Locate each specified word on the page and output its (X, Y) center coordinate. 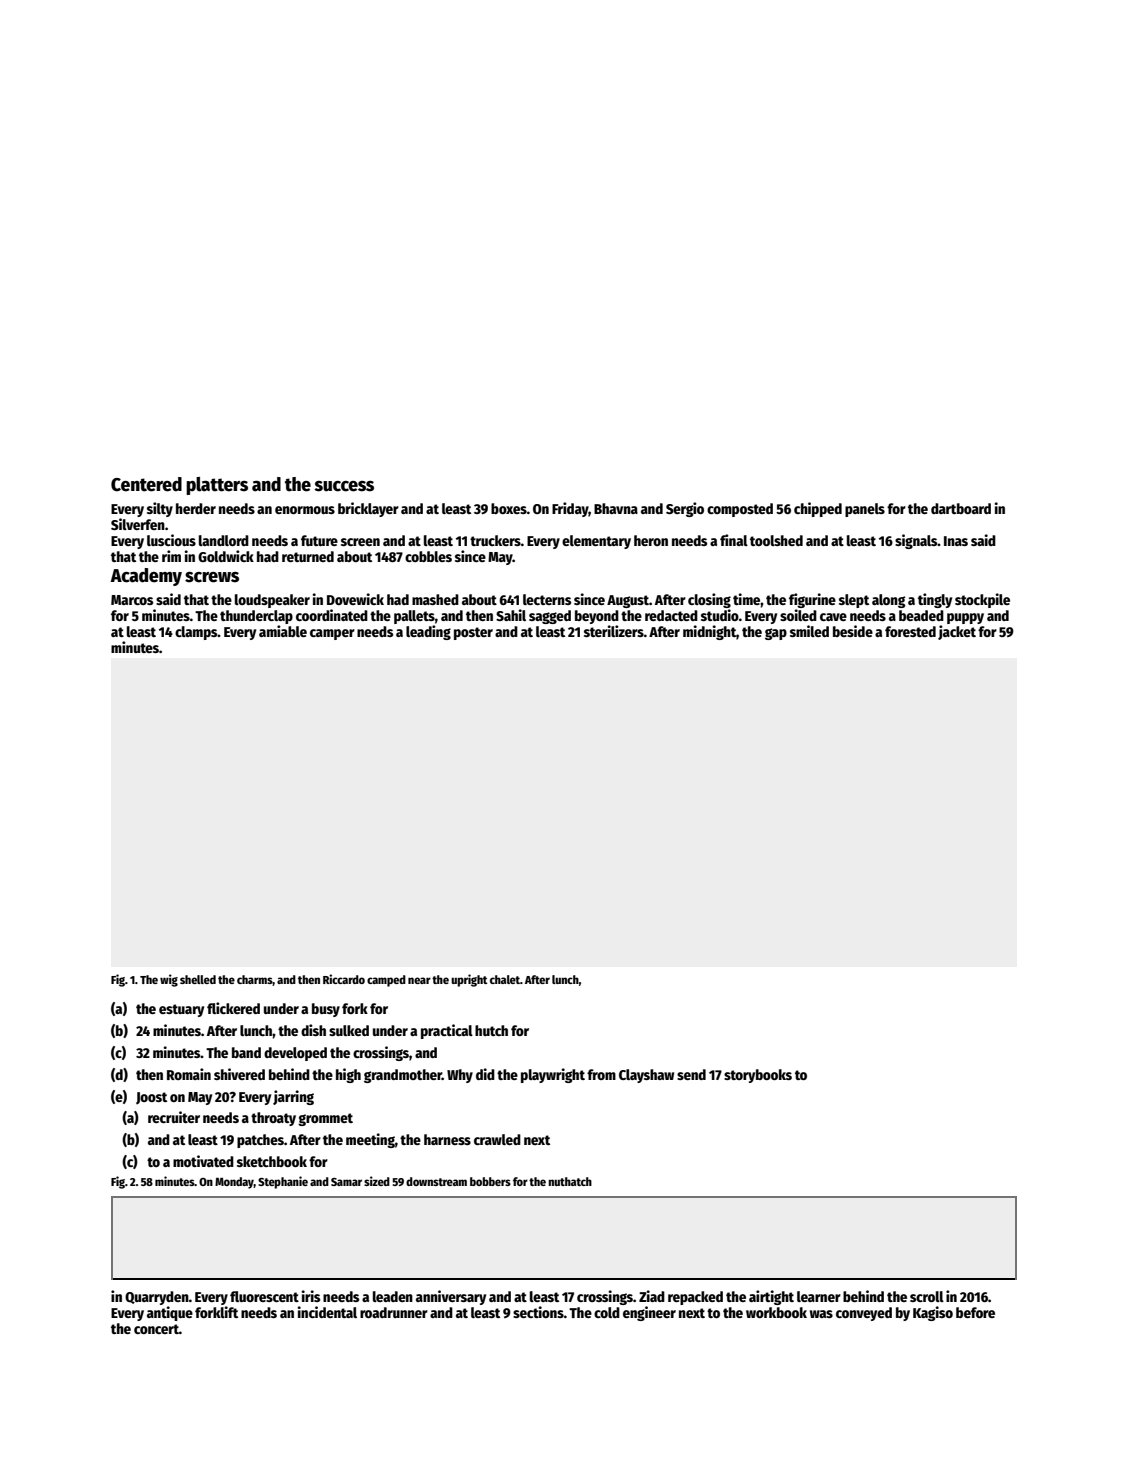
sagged (550, 617)
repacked (695, 1298)
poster (473, 633)
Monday (234, 1183)
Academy (146, 577)
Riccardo (344, 979)
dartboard (961, 508)
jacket (957, 632)
